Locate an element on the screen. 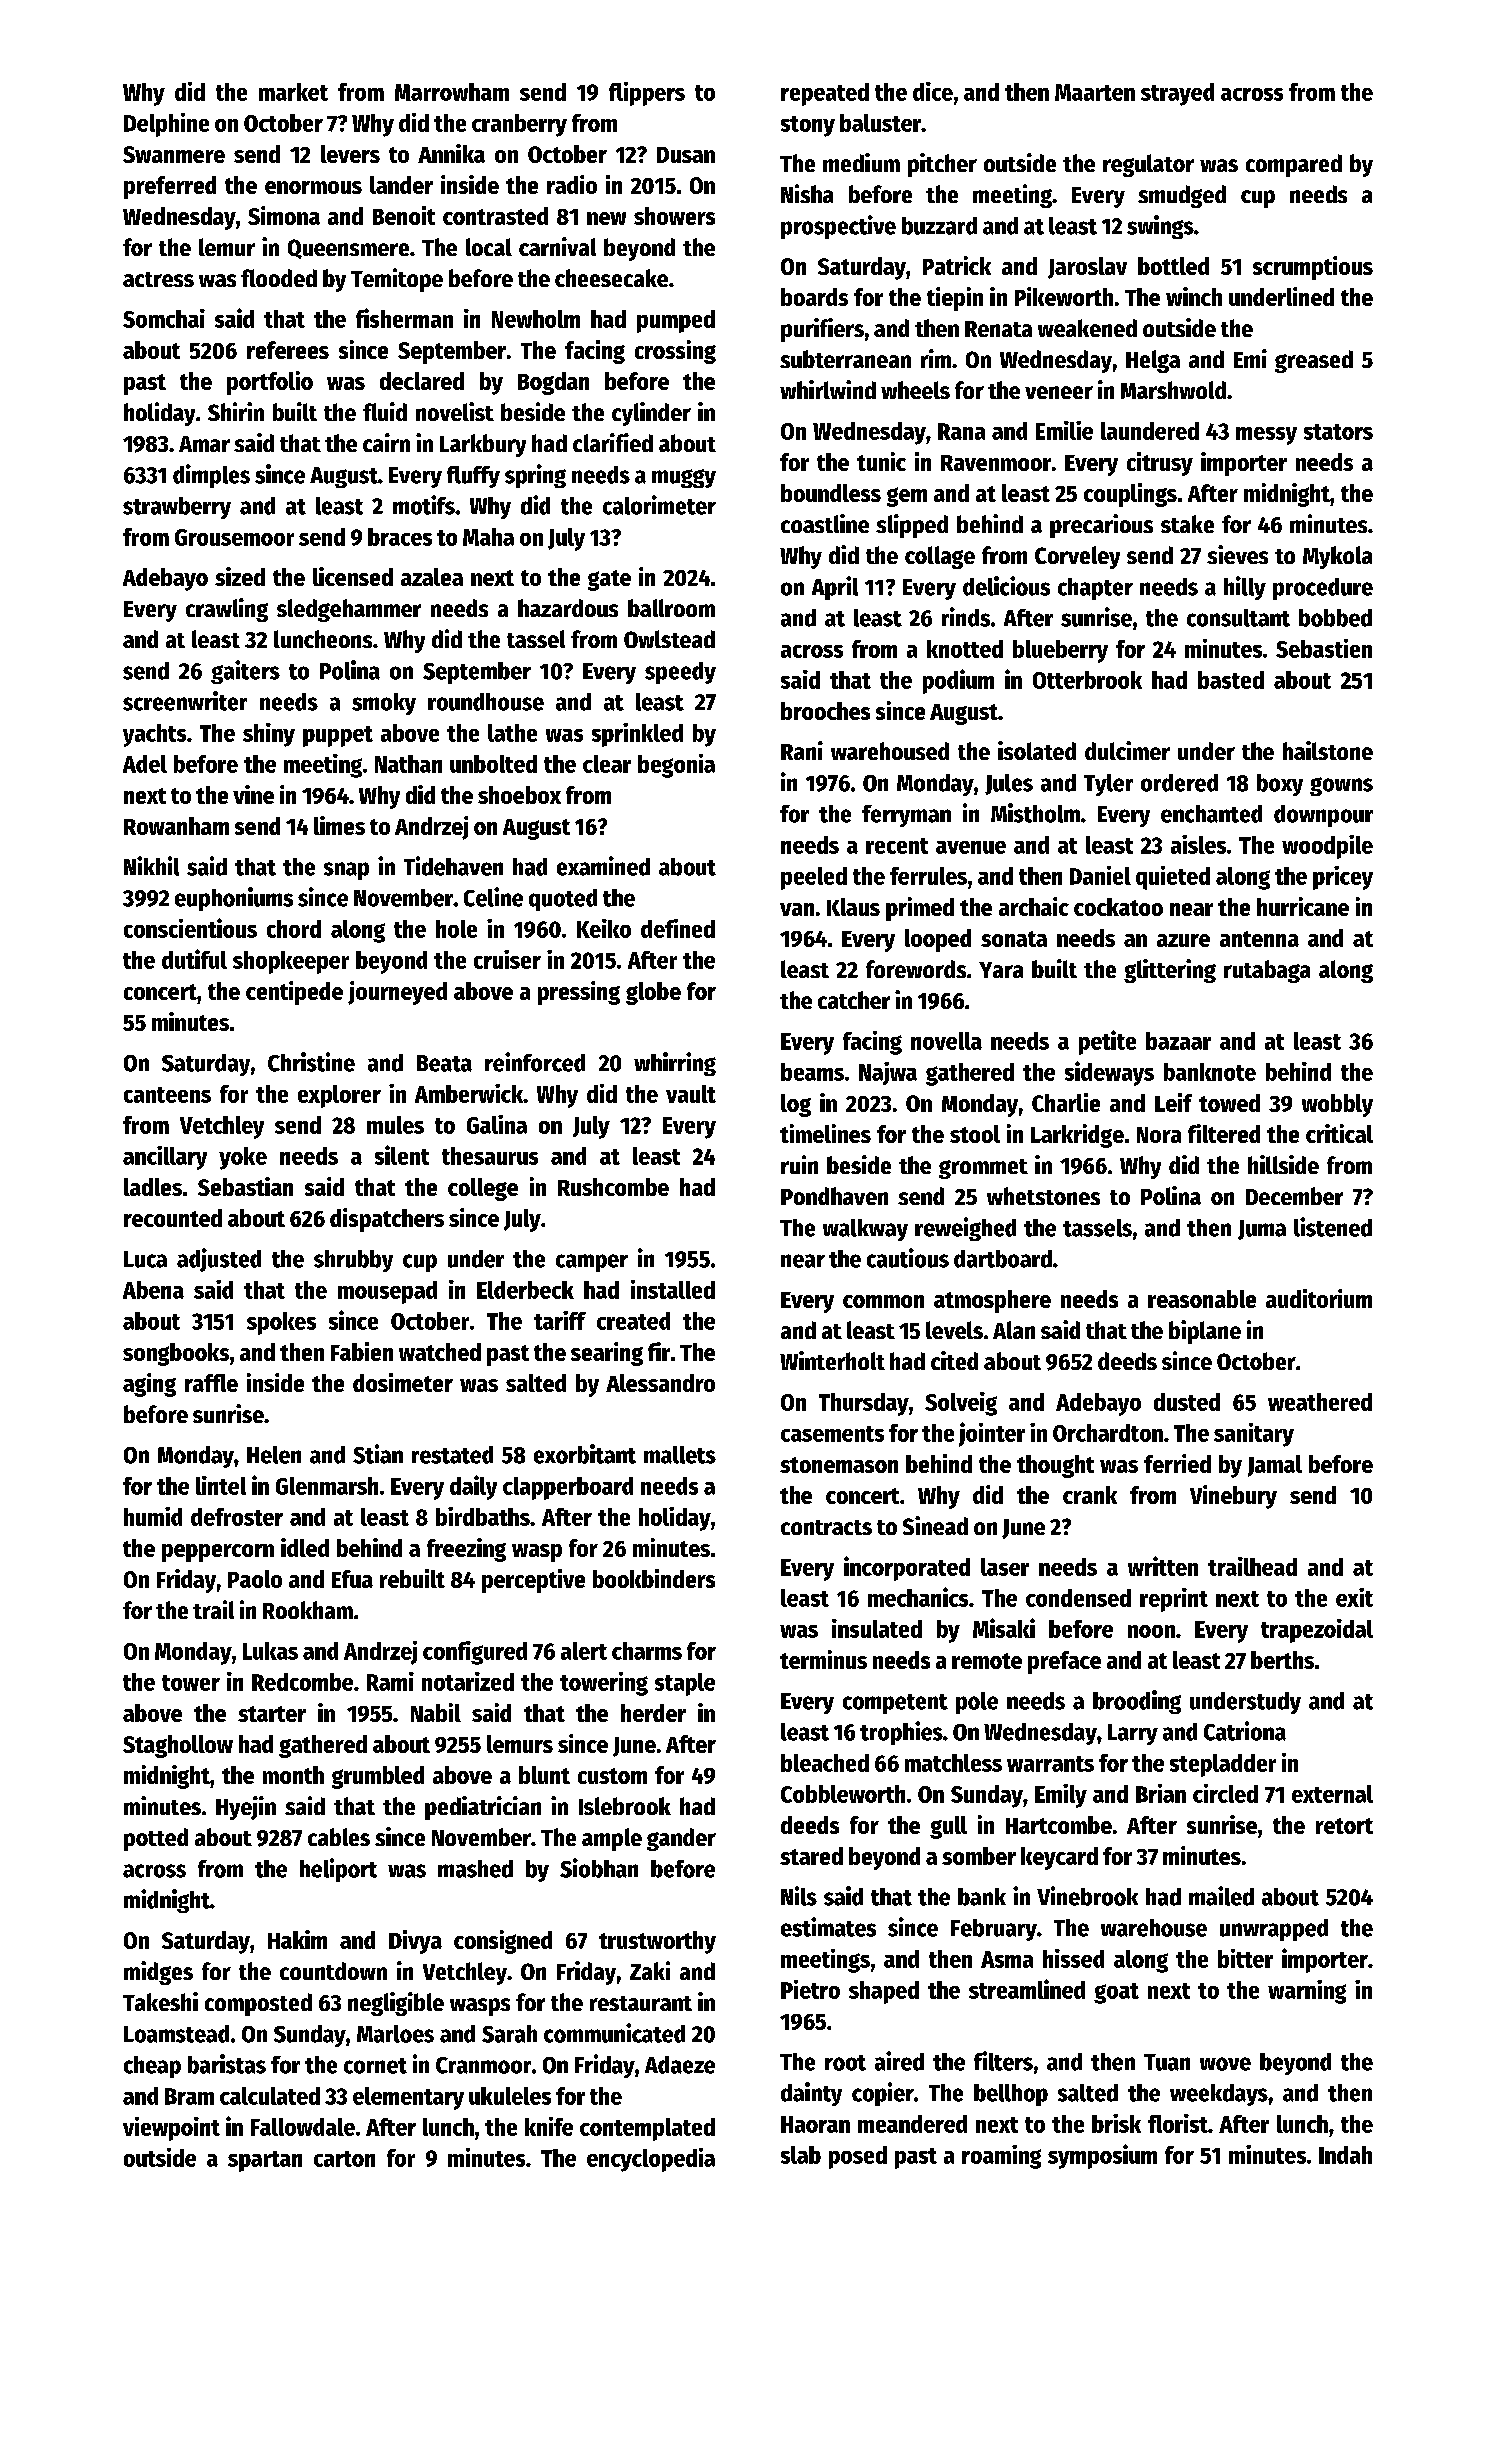 The image size is (1496, 2464). contracts is located at coordinates (826, 1527).
